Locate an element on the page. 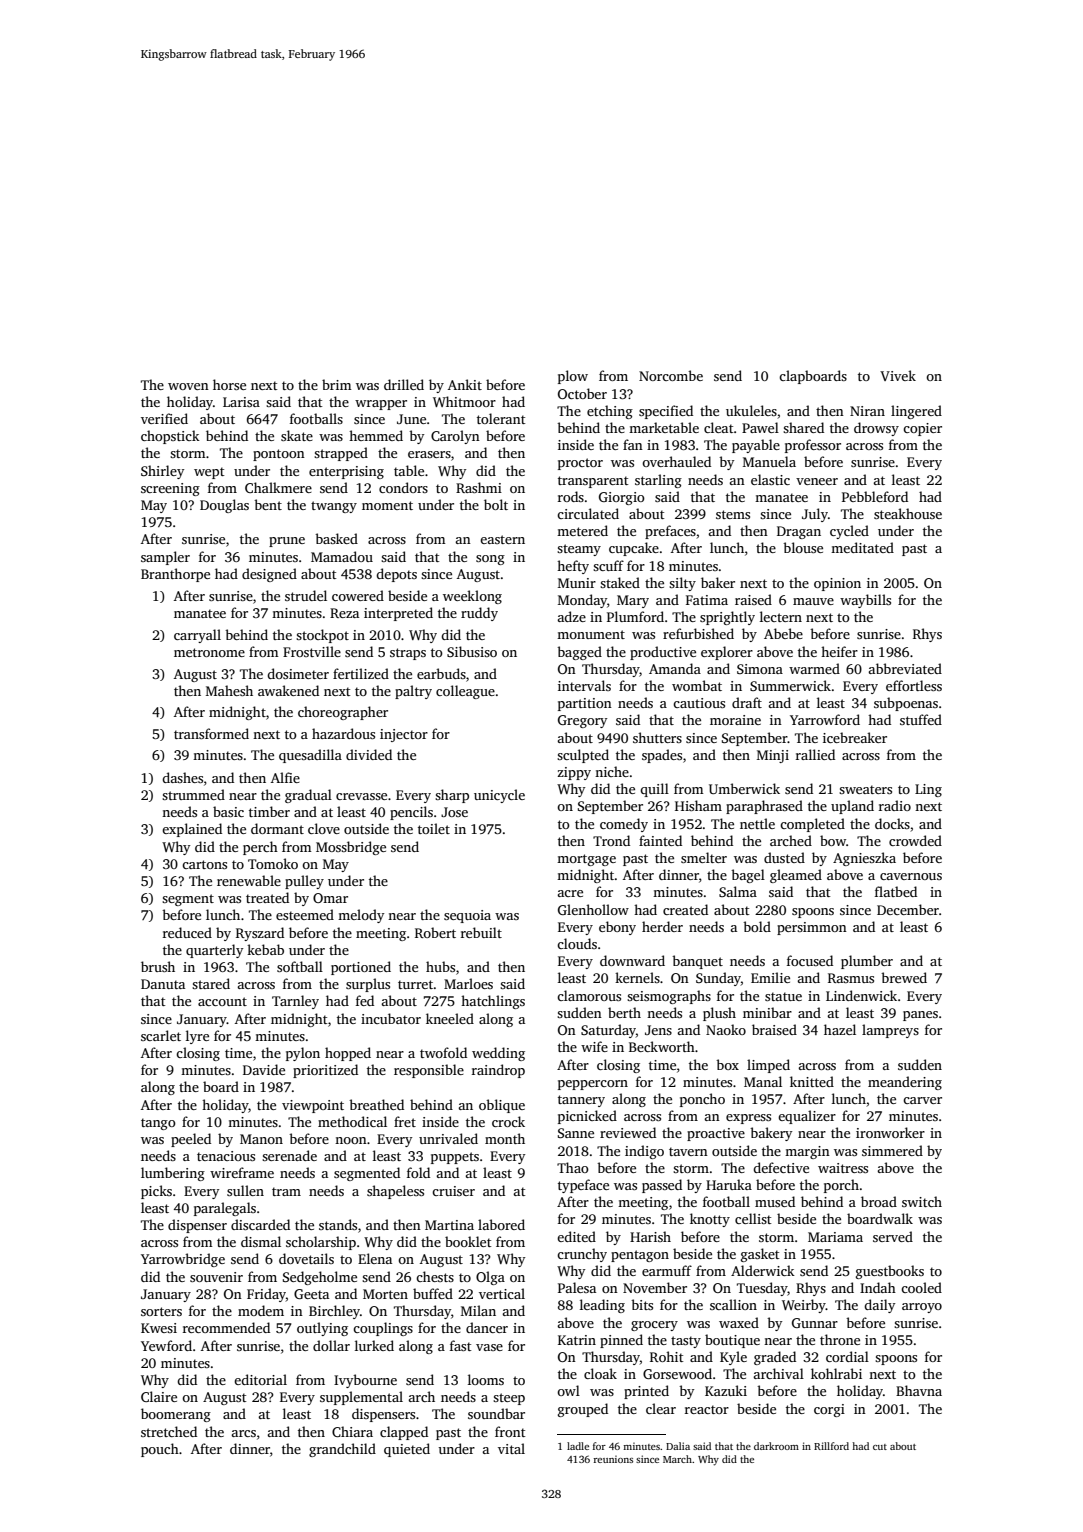 The width and height of the page is (1083, 1532). Whitmoor is located at coordinates (464, 401).
